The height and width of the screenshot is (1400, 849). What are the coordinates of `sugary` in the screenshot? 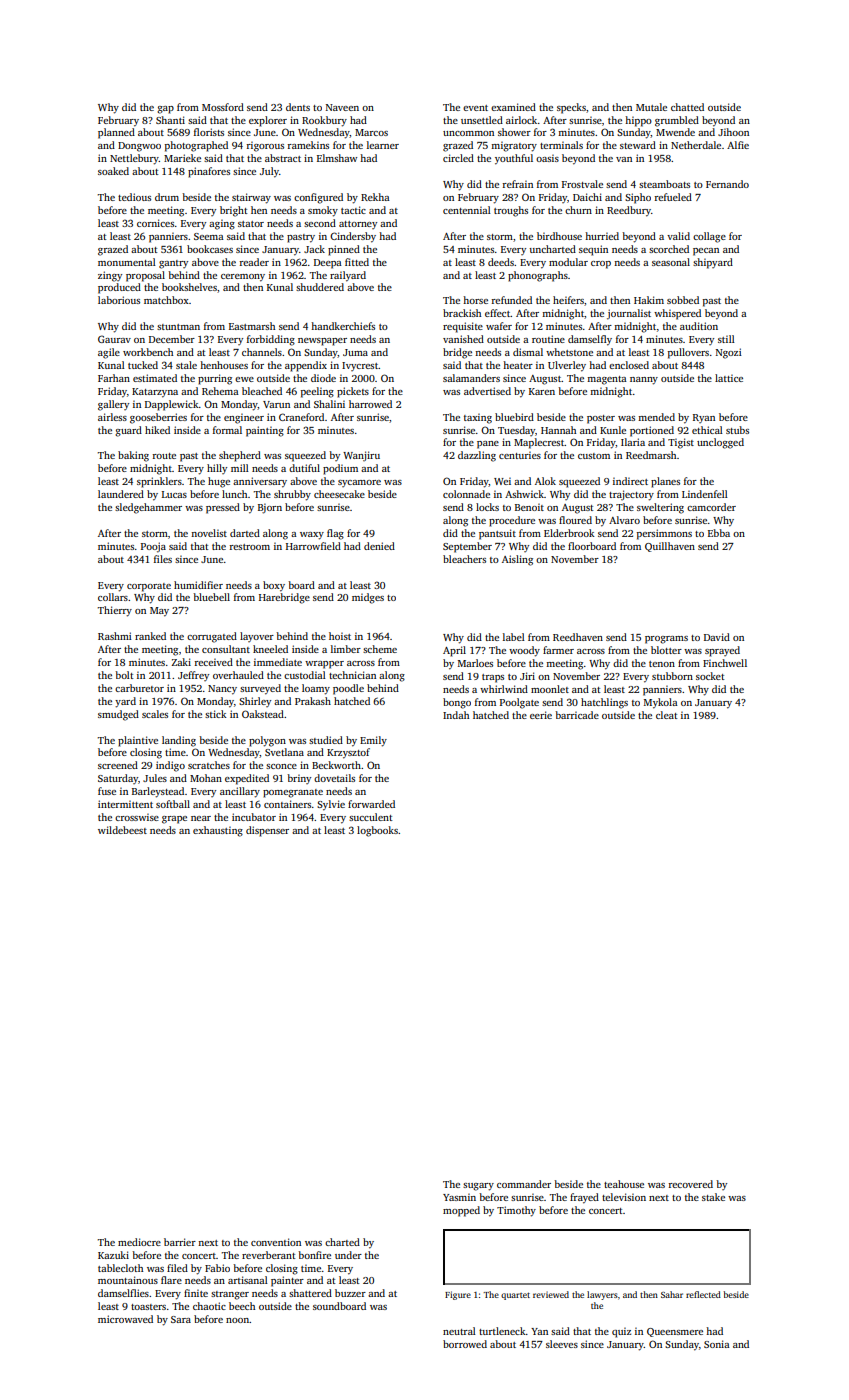 It's located at (478, 1187).
